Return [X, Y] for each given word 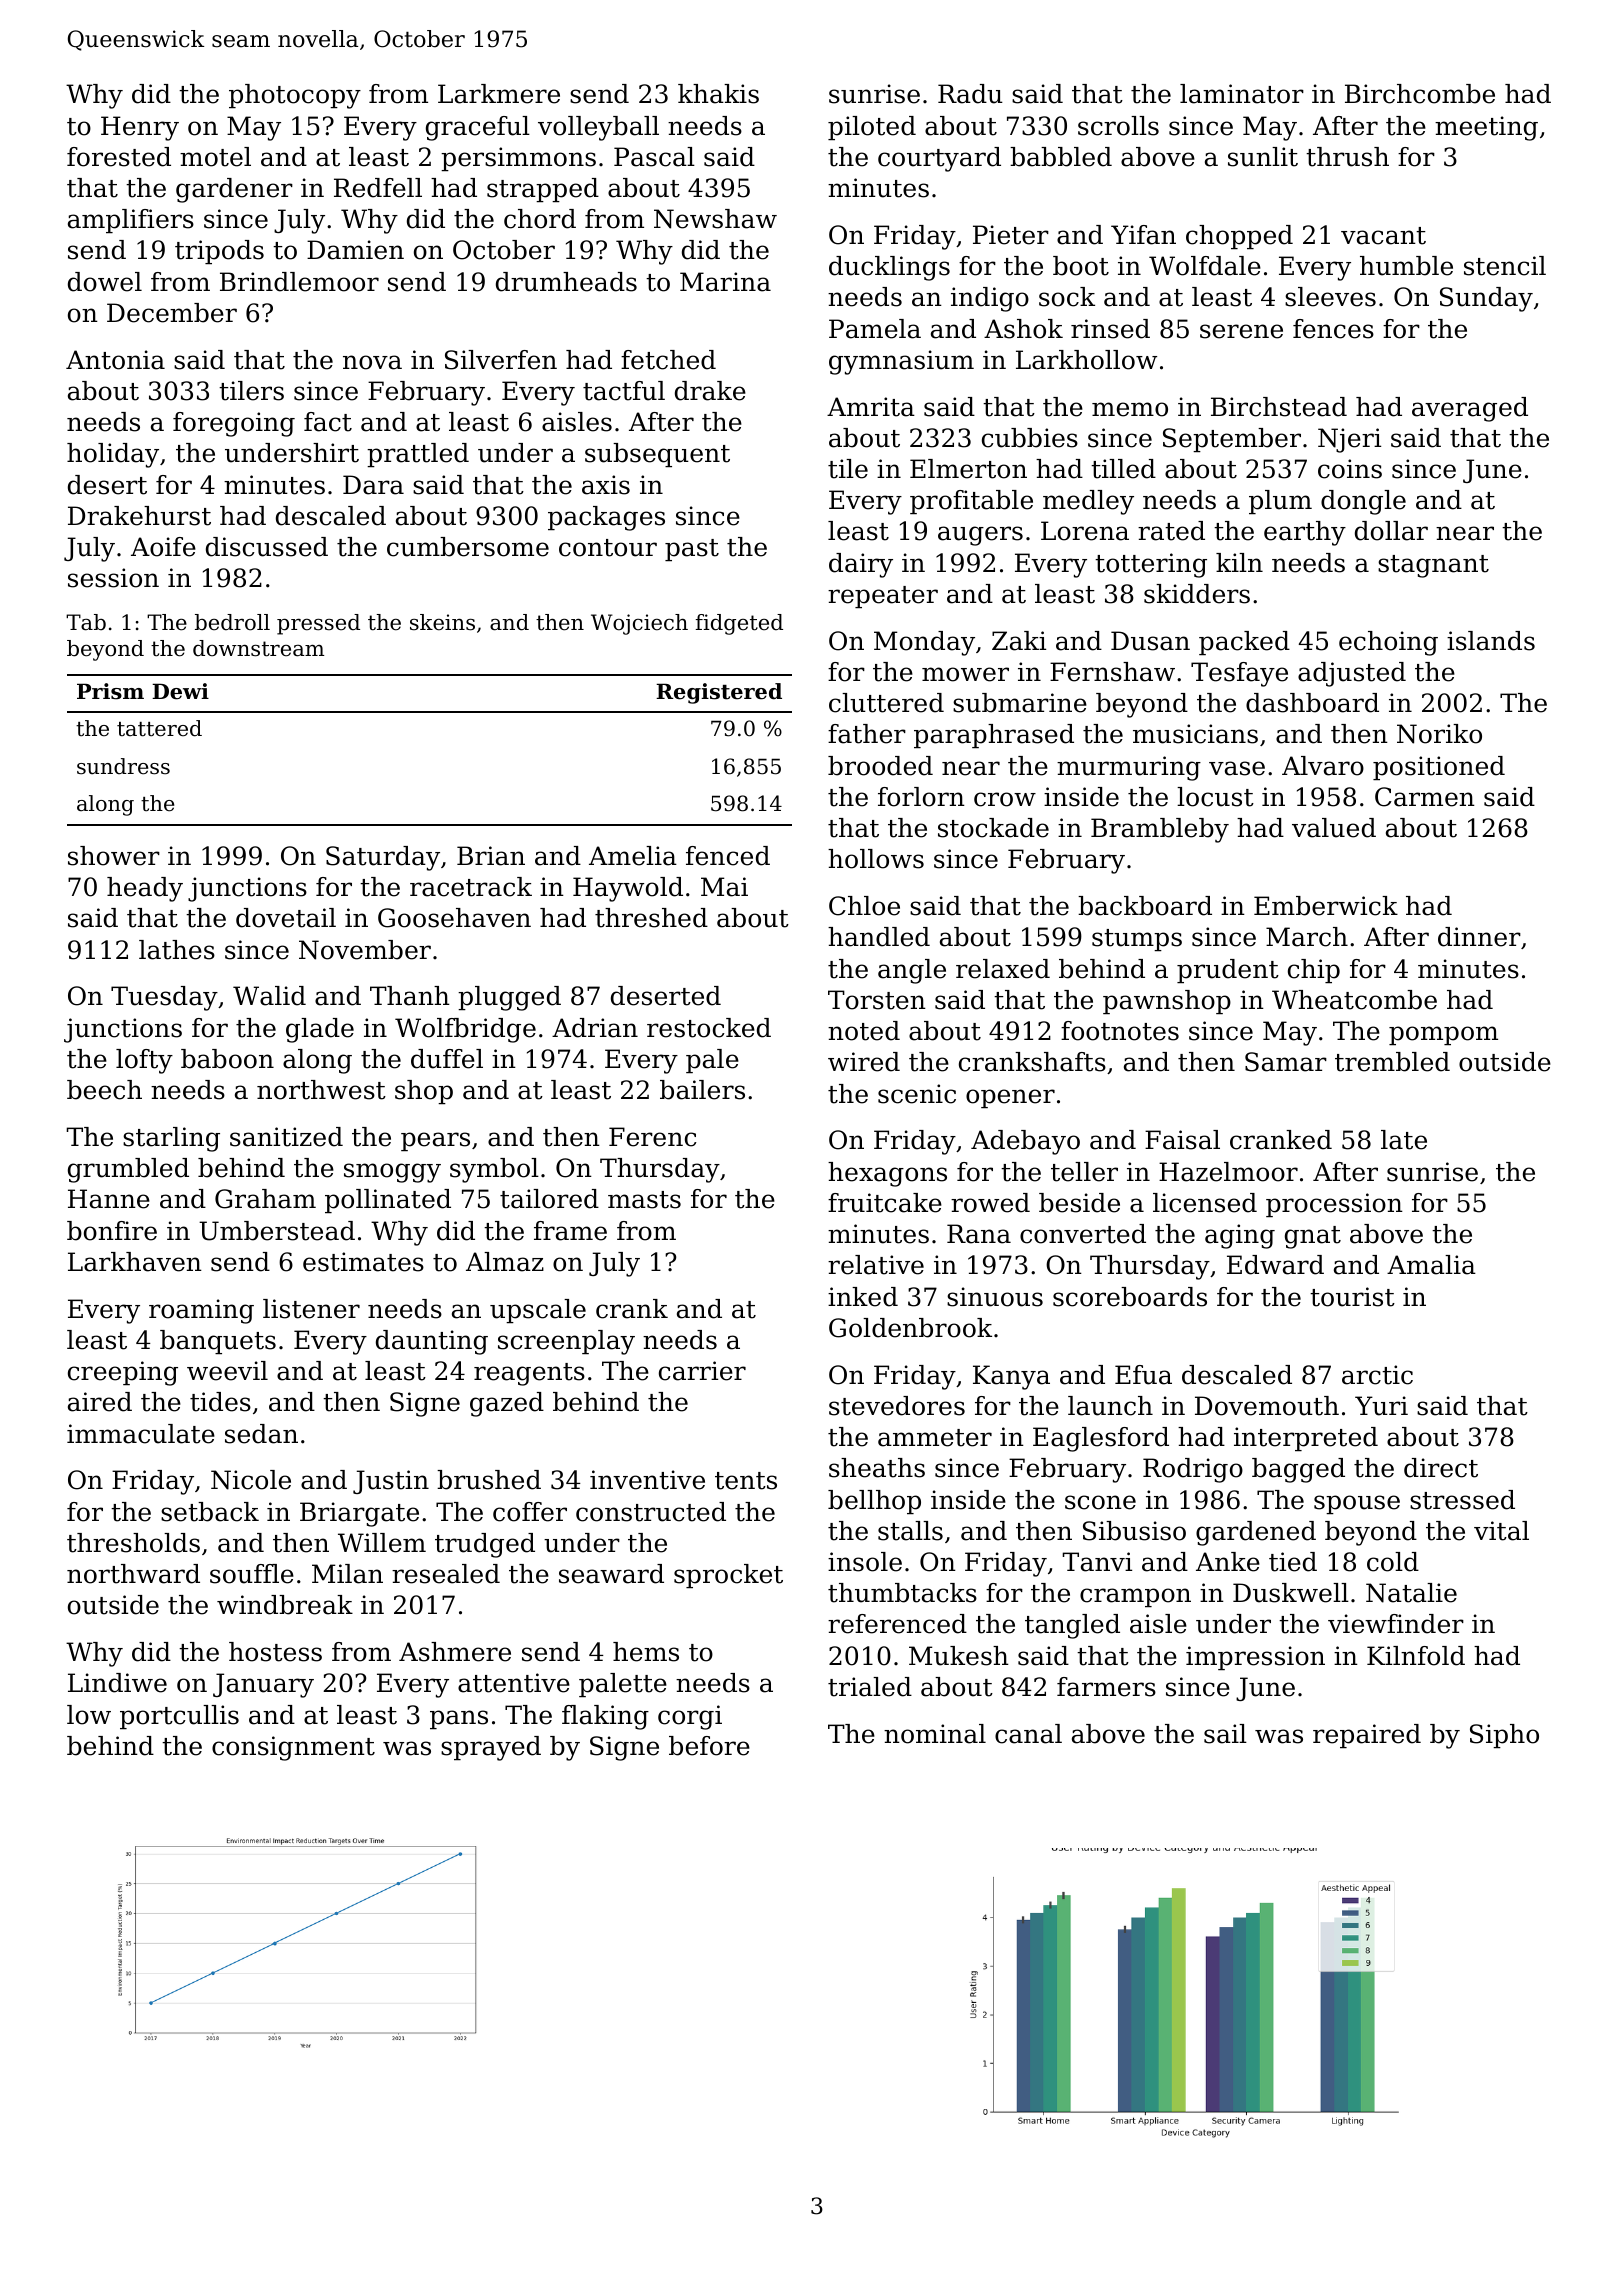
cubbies [1030, 438]
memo [1130, 409]
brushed [489, 1480]
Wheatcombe [1354, 1000]
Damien [355, 250]
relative [876, 1265]
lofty [144, 1061]
